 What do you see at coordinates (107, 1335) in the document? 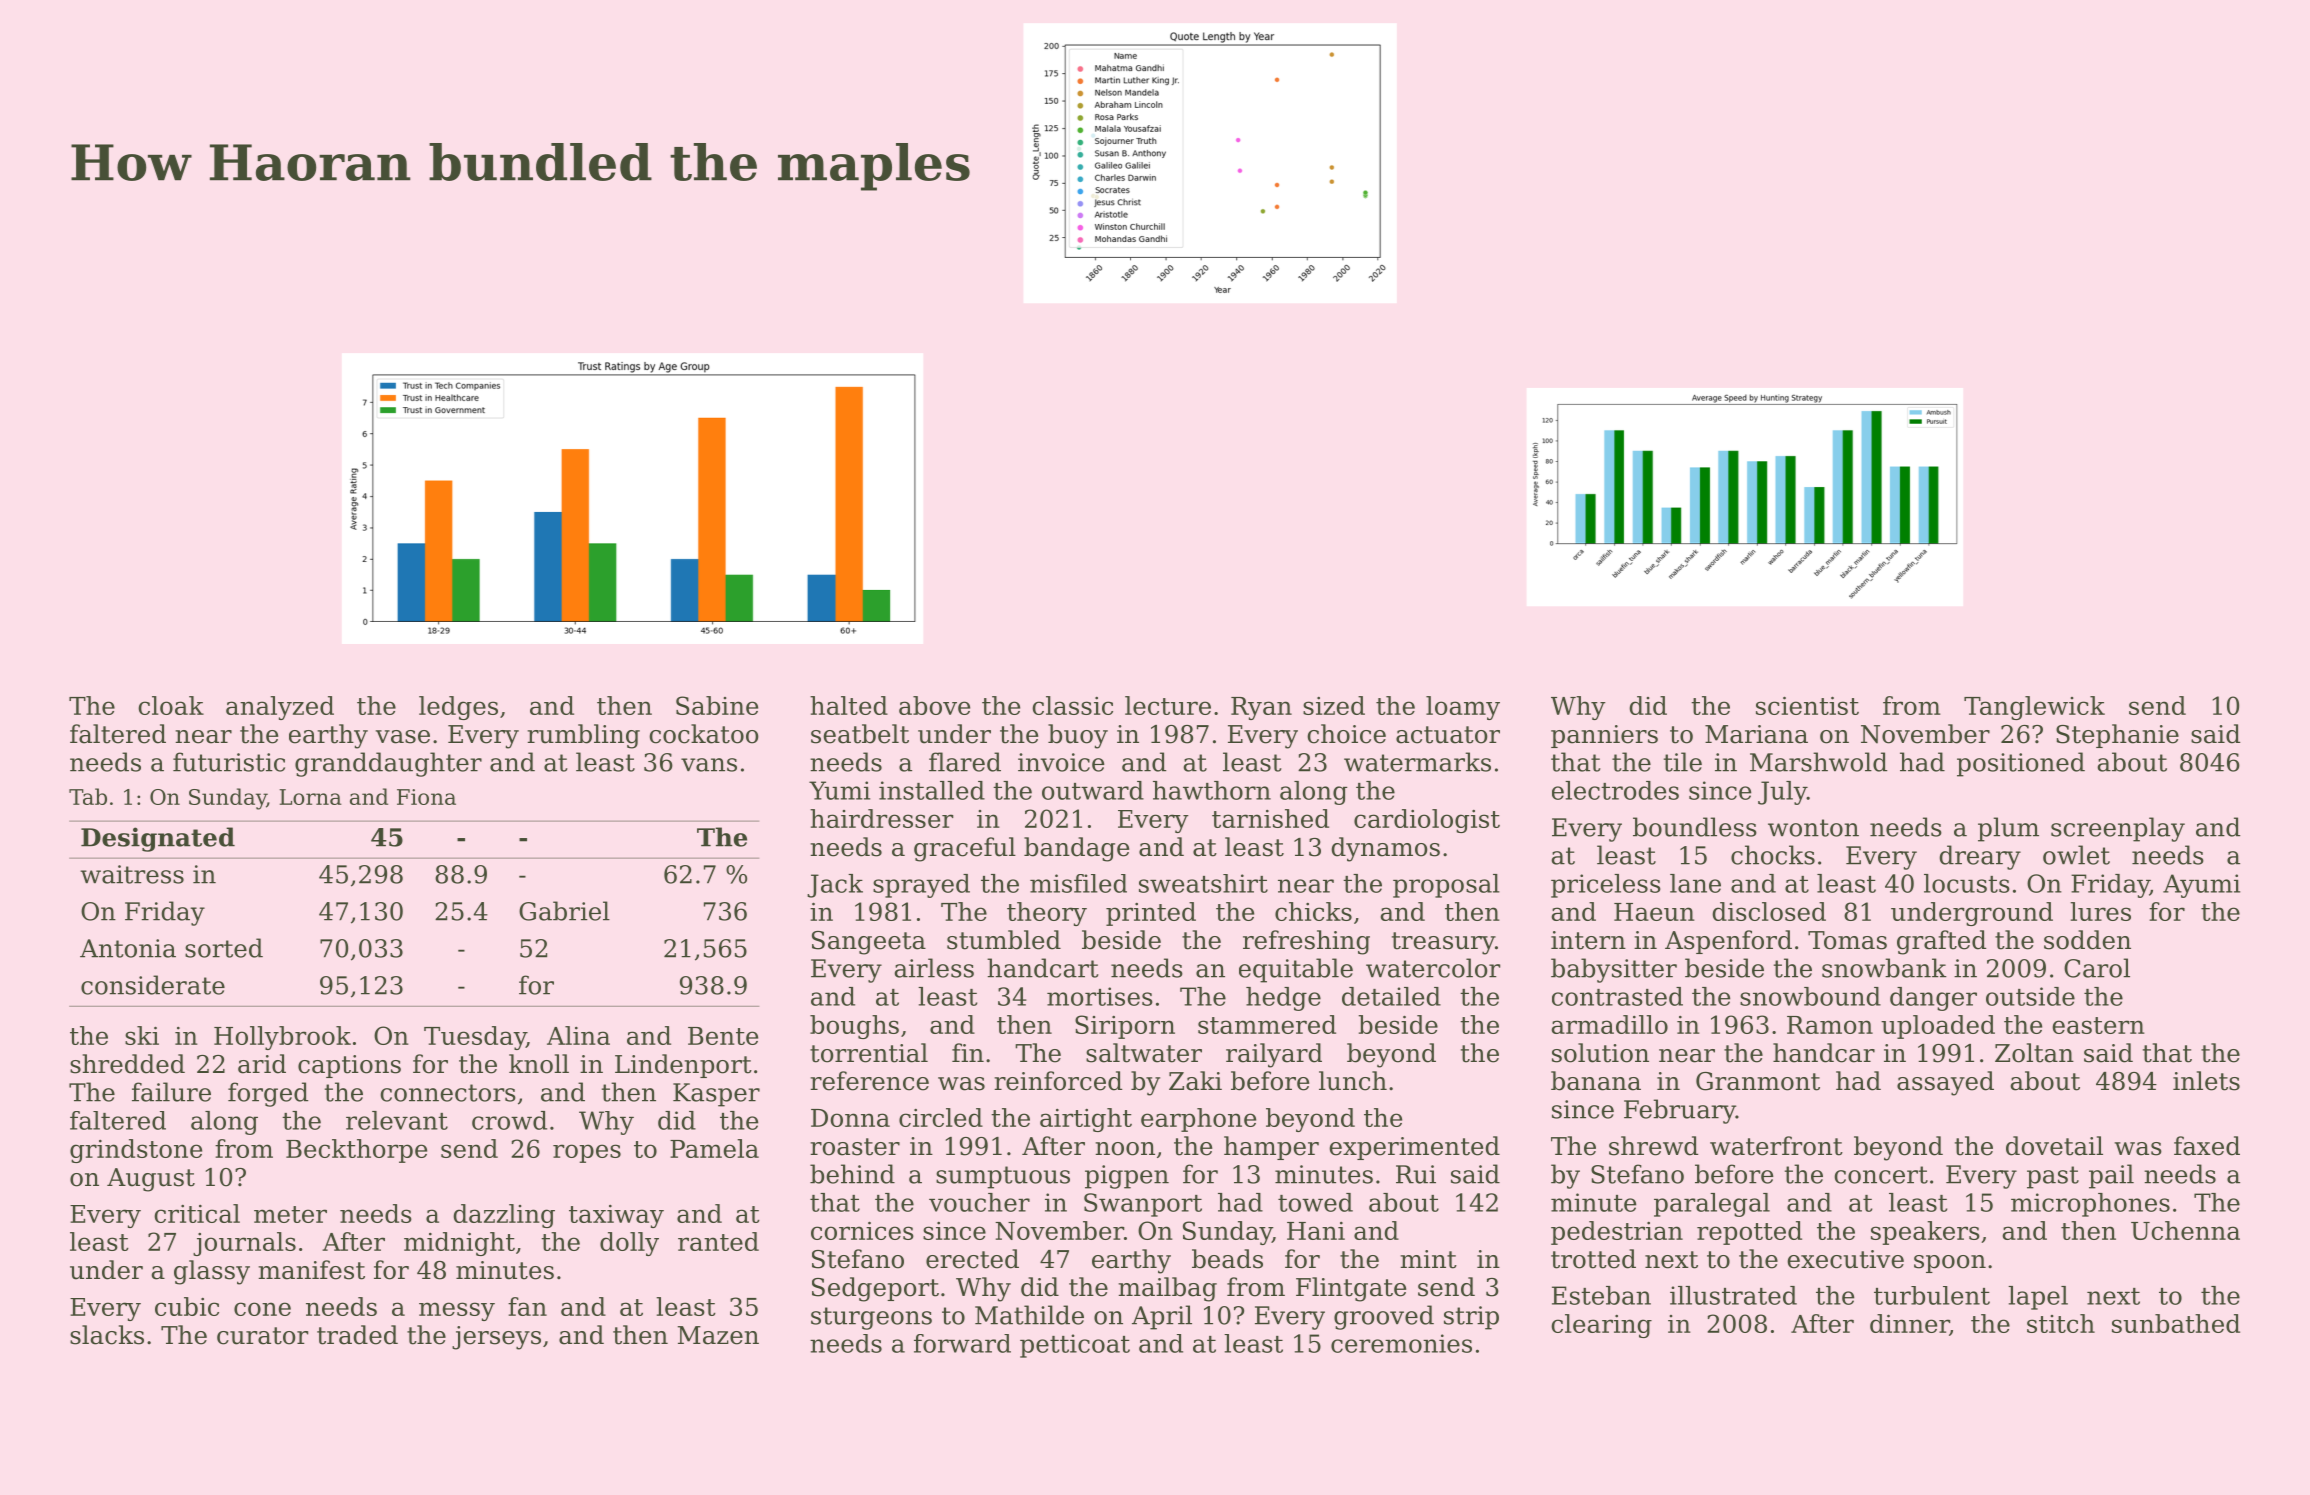
I see `slacks` at bounding box center [107, 1335].
